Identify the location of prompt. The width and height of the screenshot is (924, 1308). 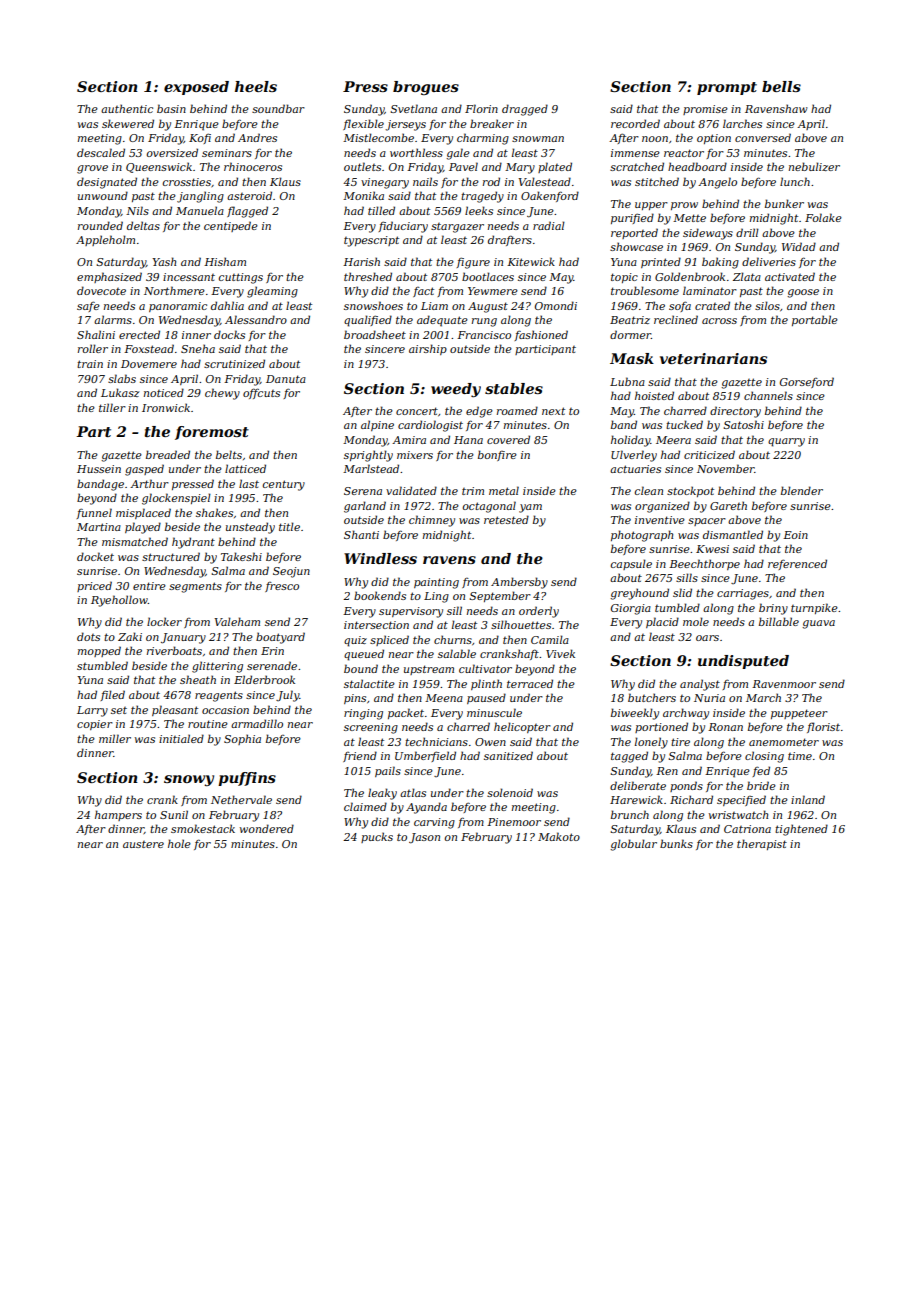
(727, 88).
